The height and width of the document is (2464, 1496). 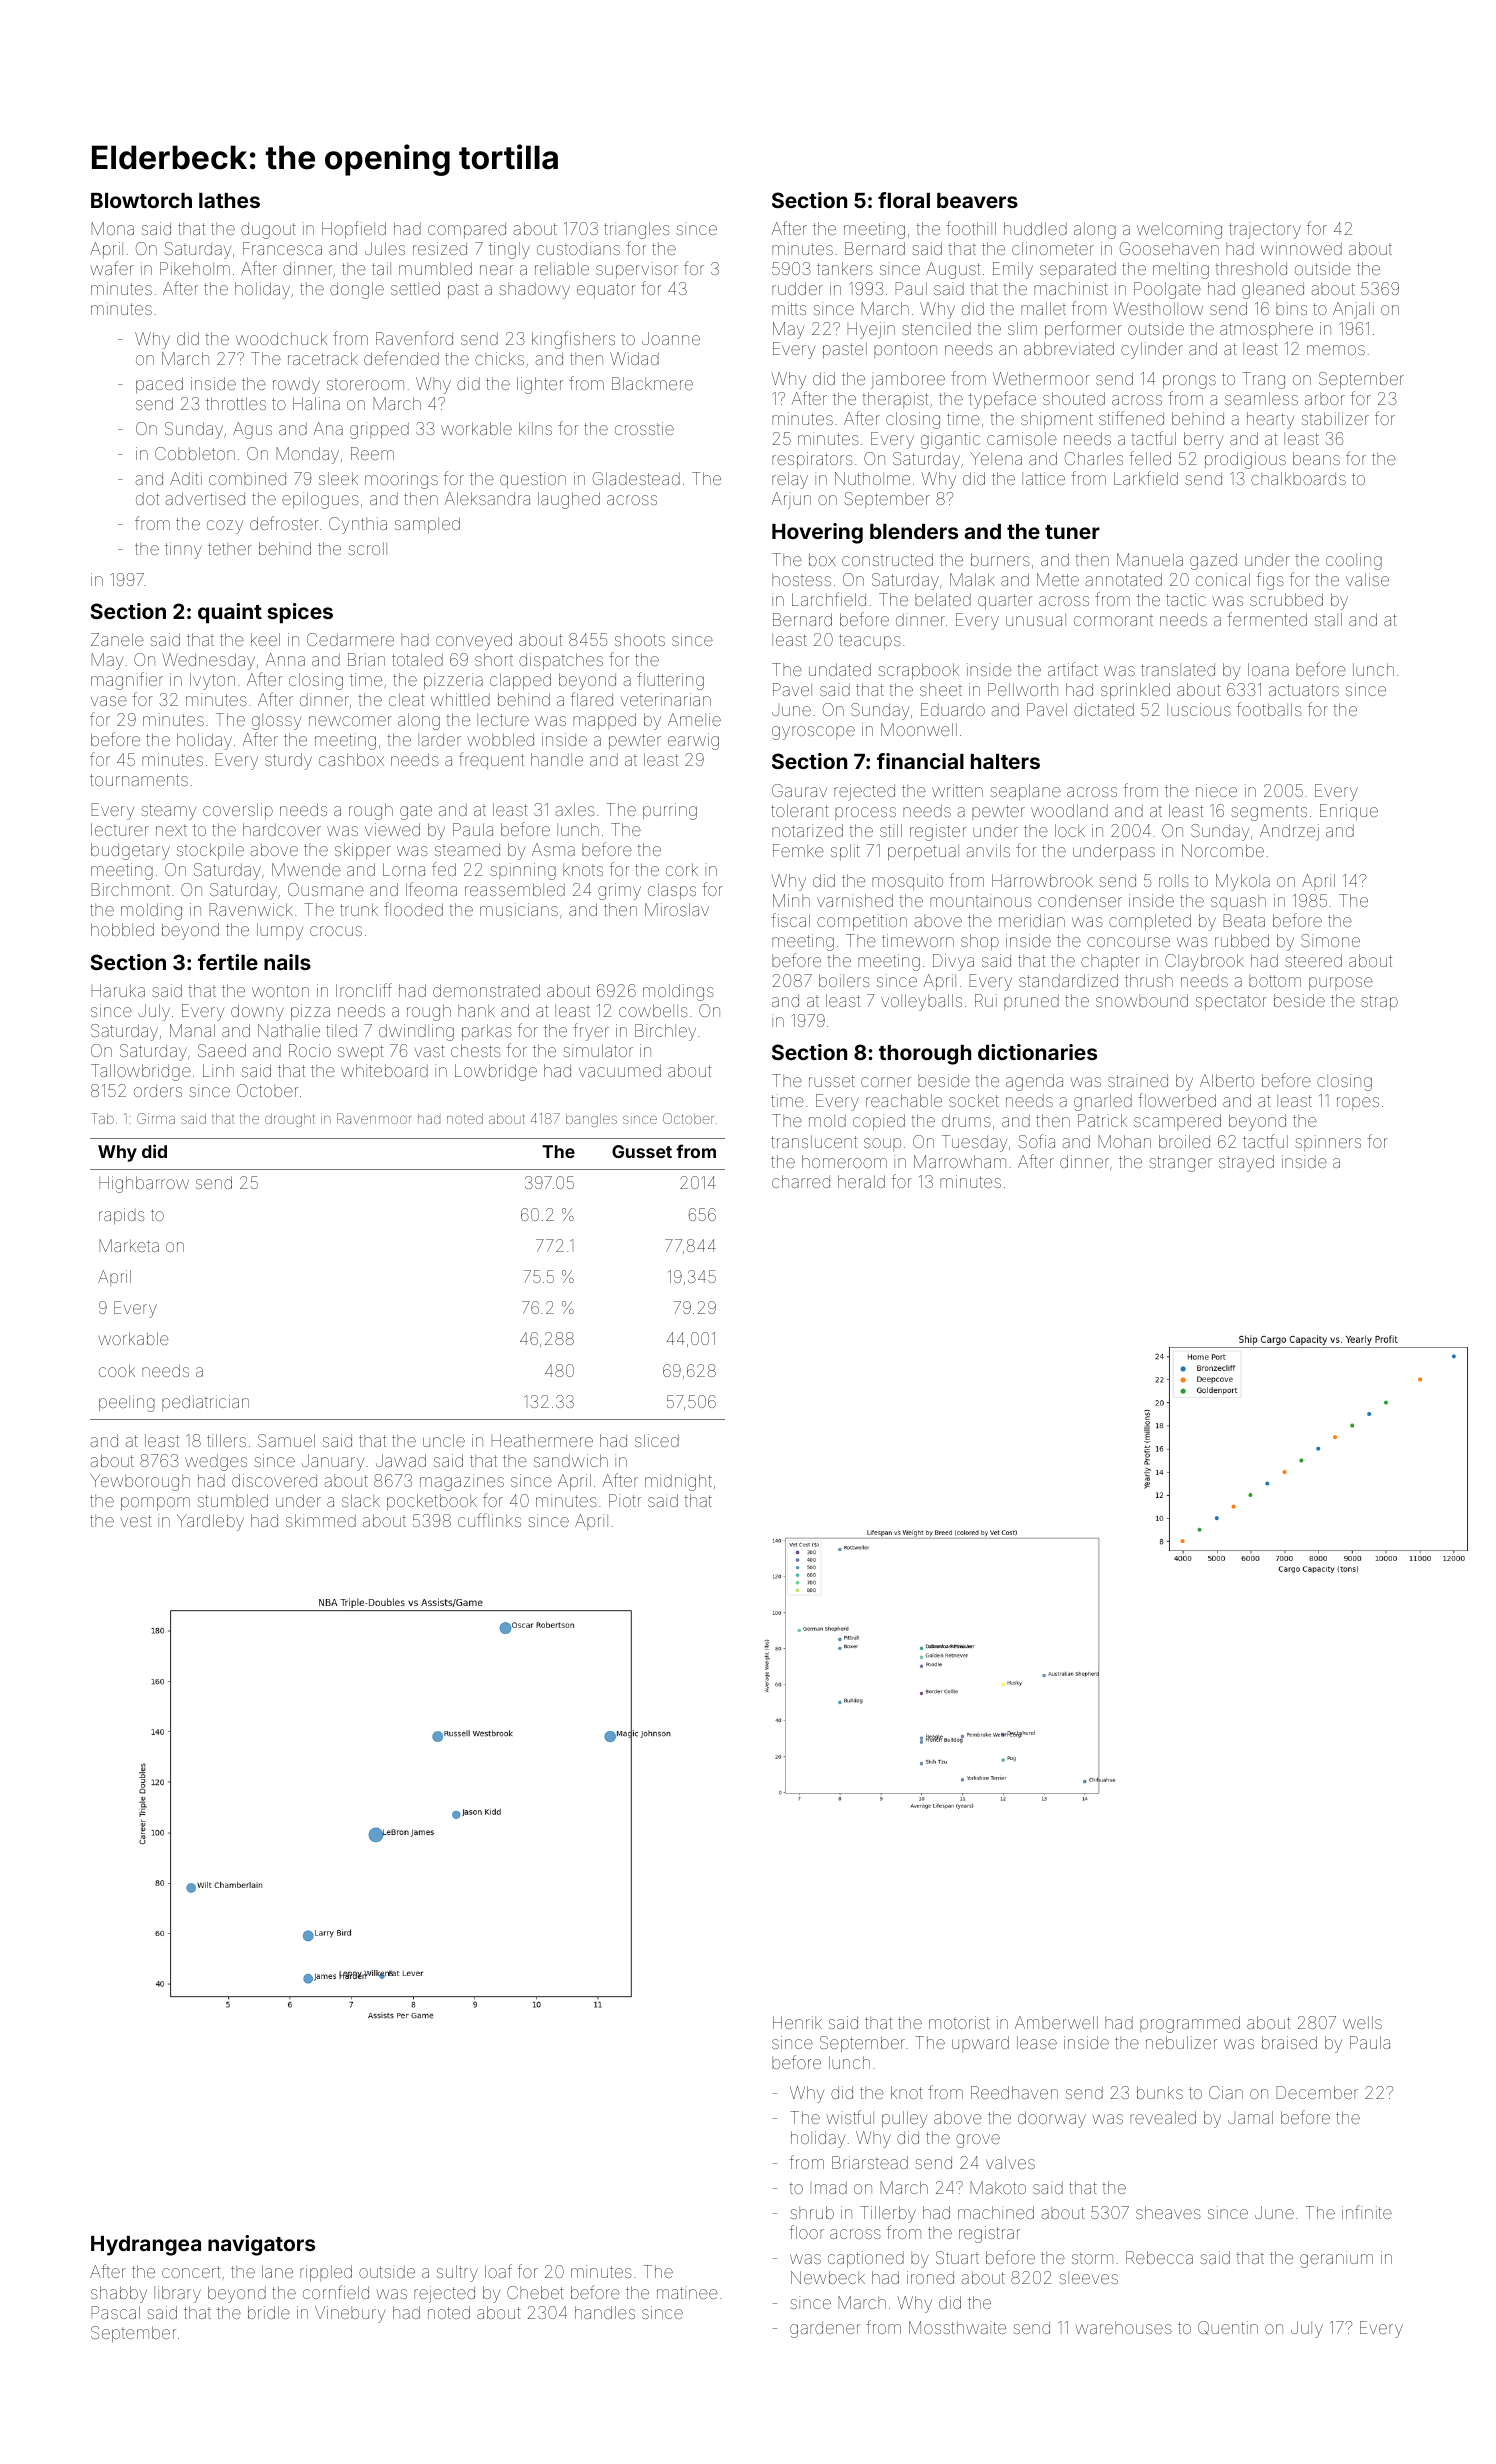 What do you see at coordinates (118, 990) in the document?
I see `Haruka` at bounding box center [118, 990].
